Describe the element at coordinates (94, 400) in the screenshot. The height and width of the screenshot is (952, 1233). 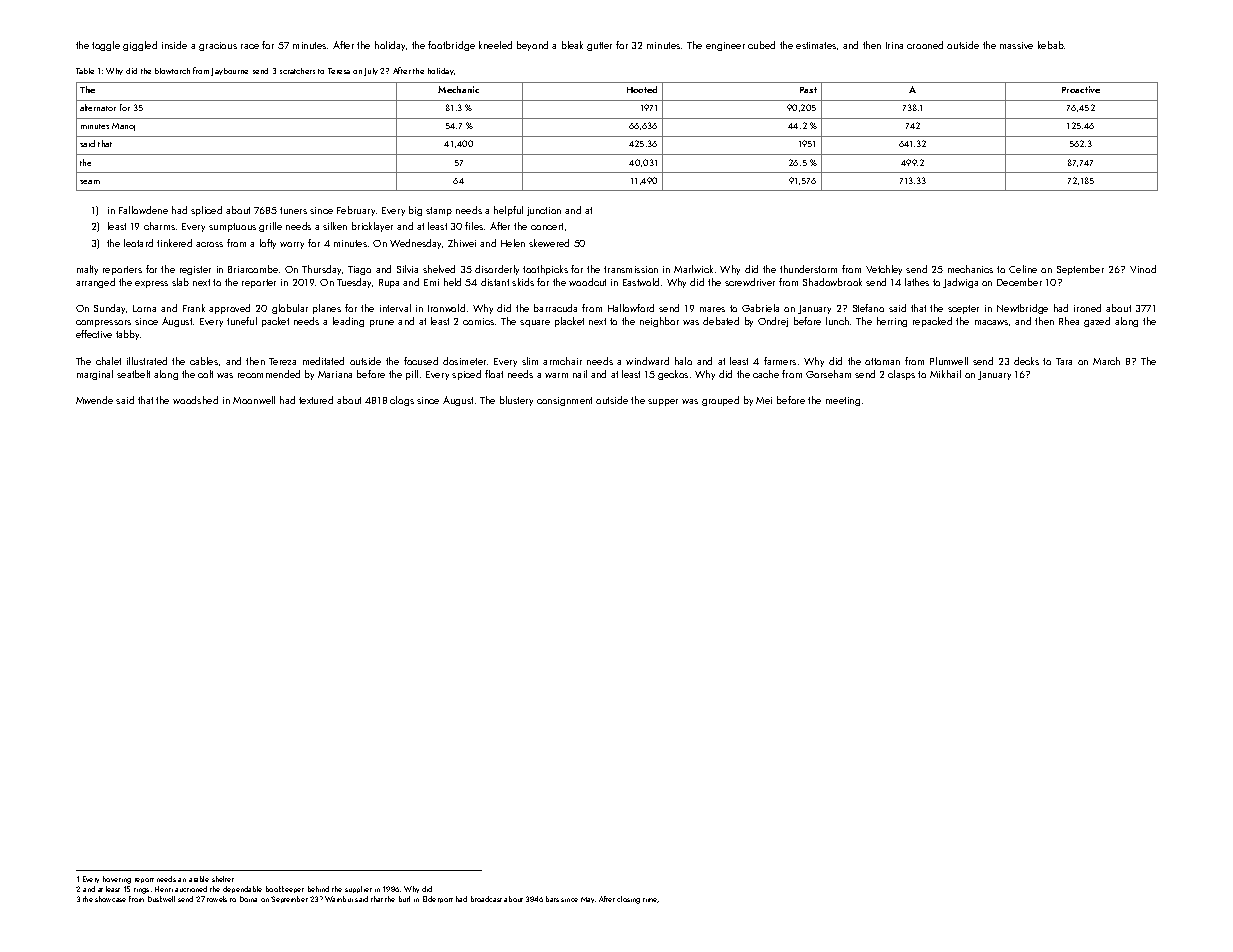
I see `Mwende` at that location.
